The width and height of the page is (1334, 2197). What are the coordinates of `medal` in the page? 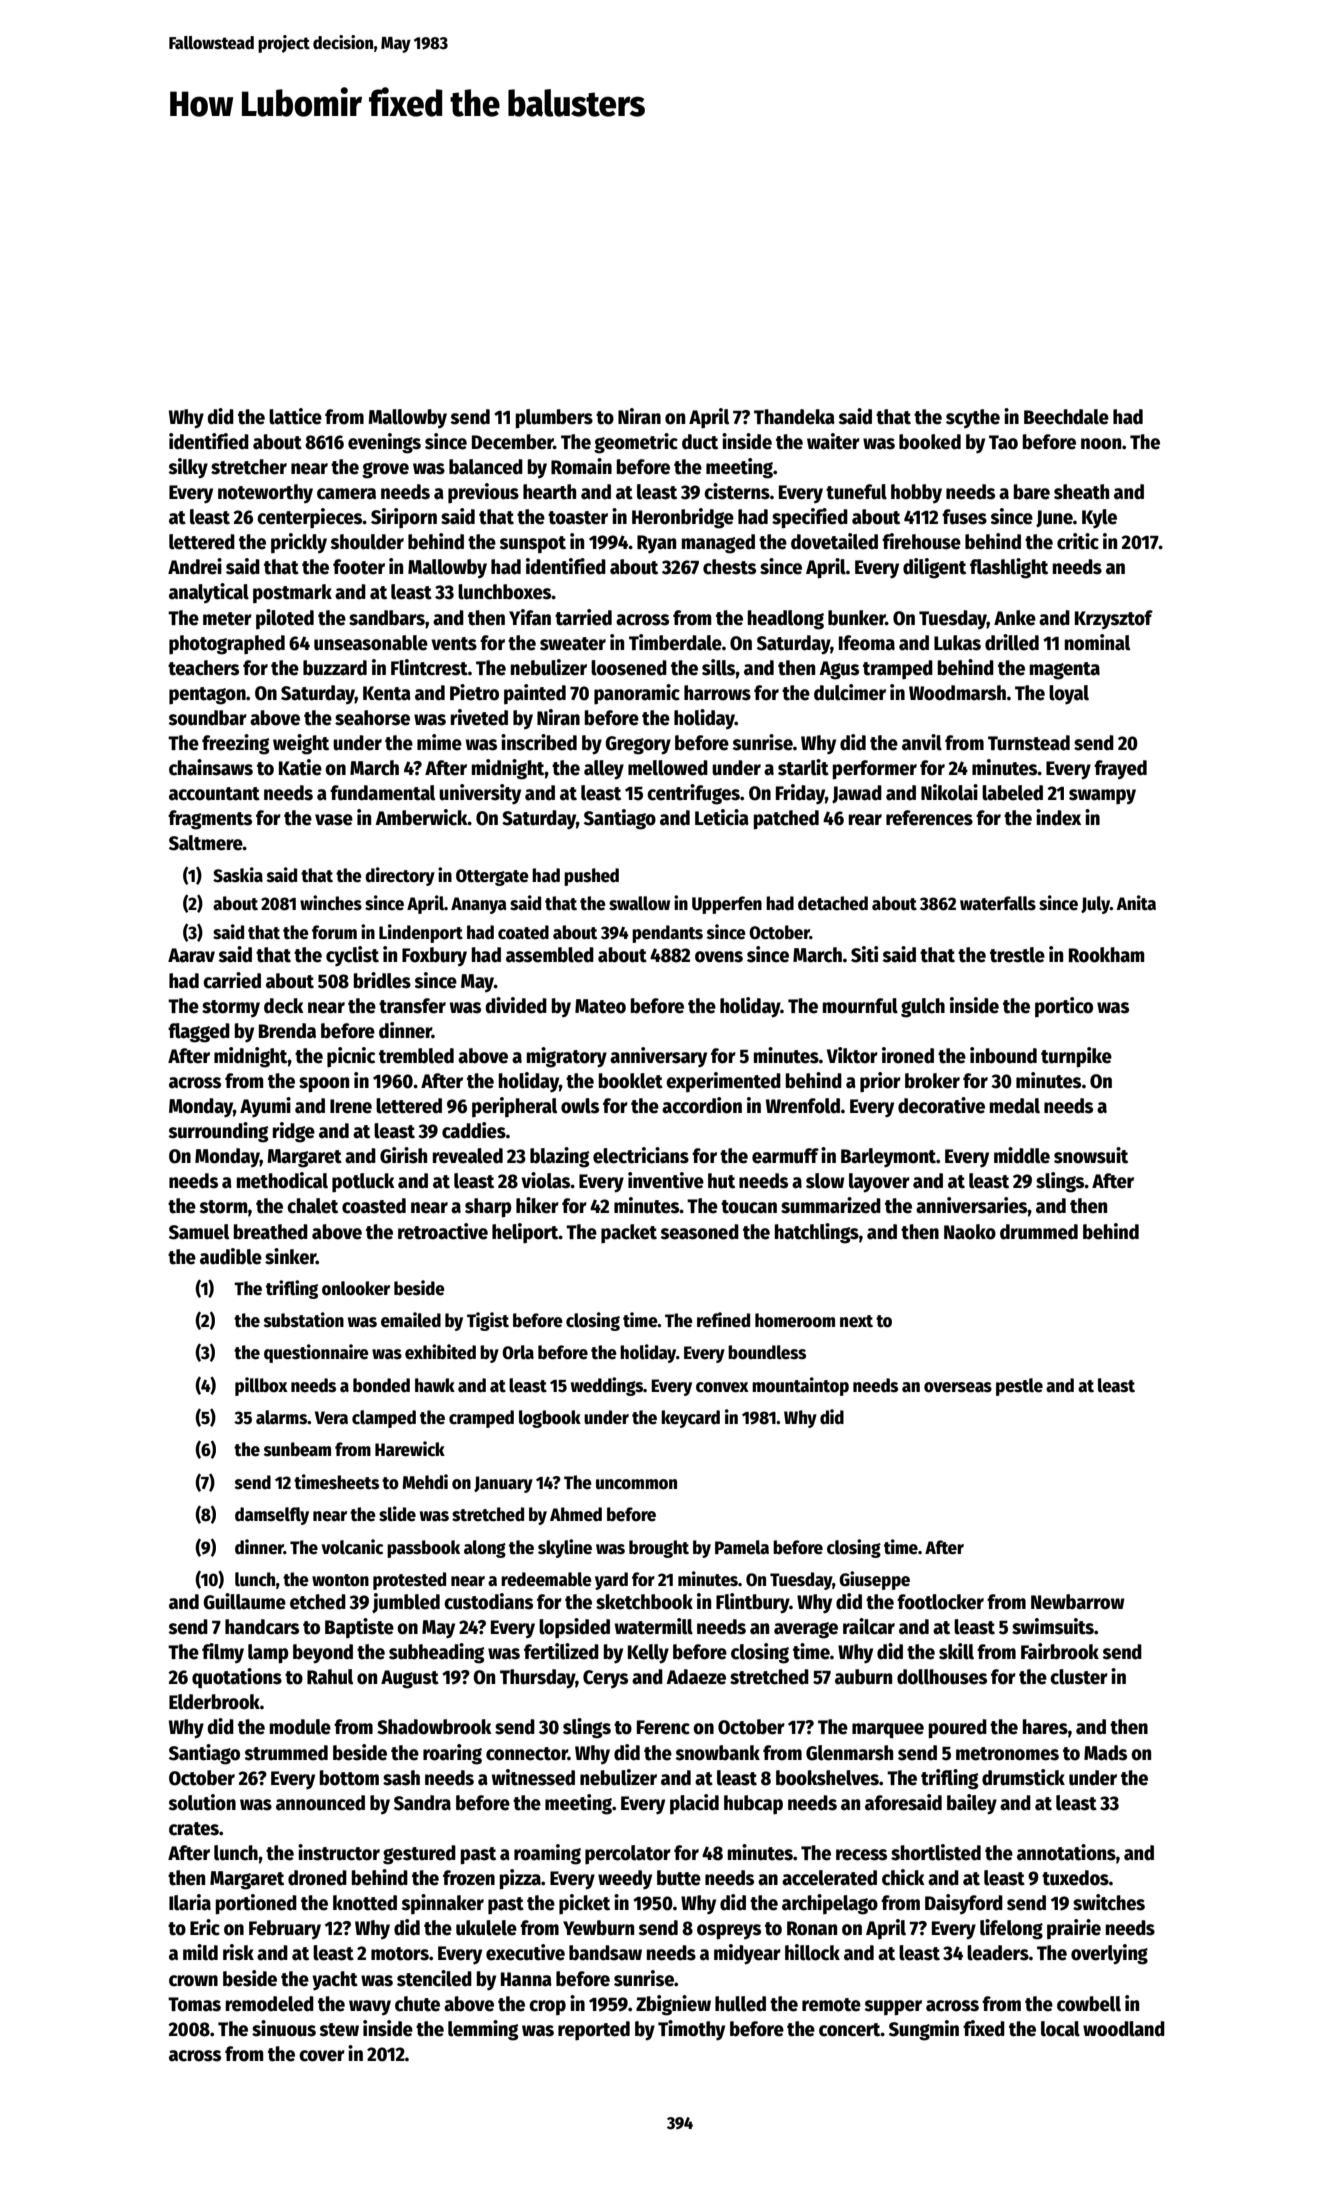 It's located at (1015, 1106).
